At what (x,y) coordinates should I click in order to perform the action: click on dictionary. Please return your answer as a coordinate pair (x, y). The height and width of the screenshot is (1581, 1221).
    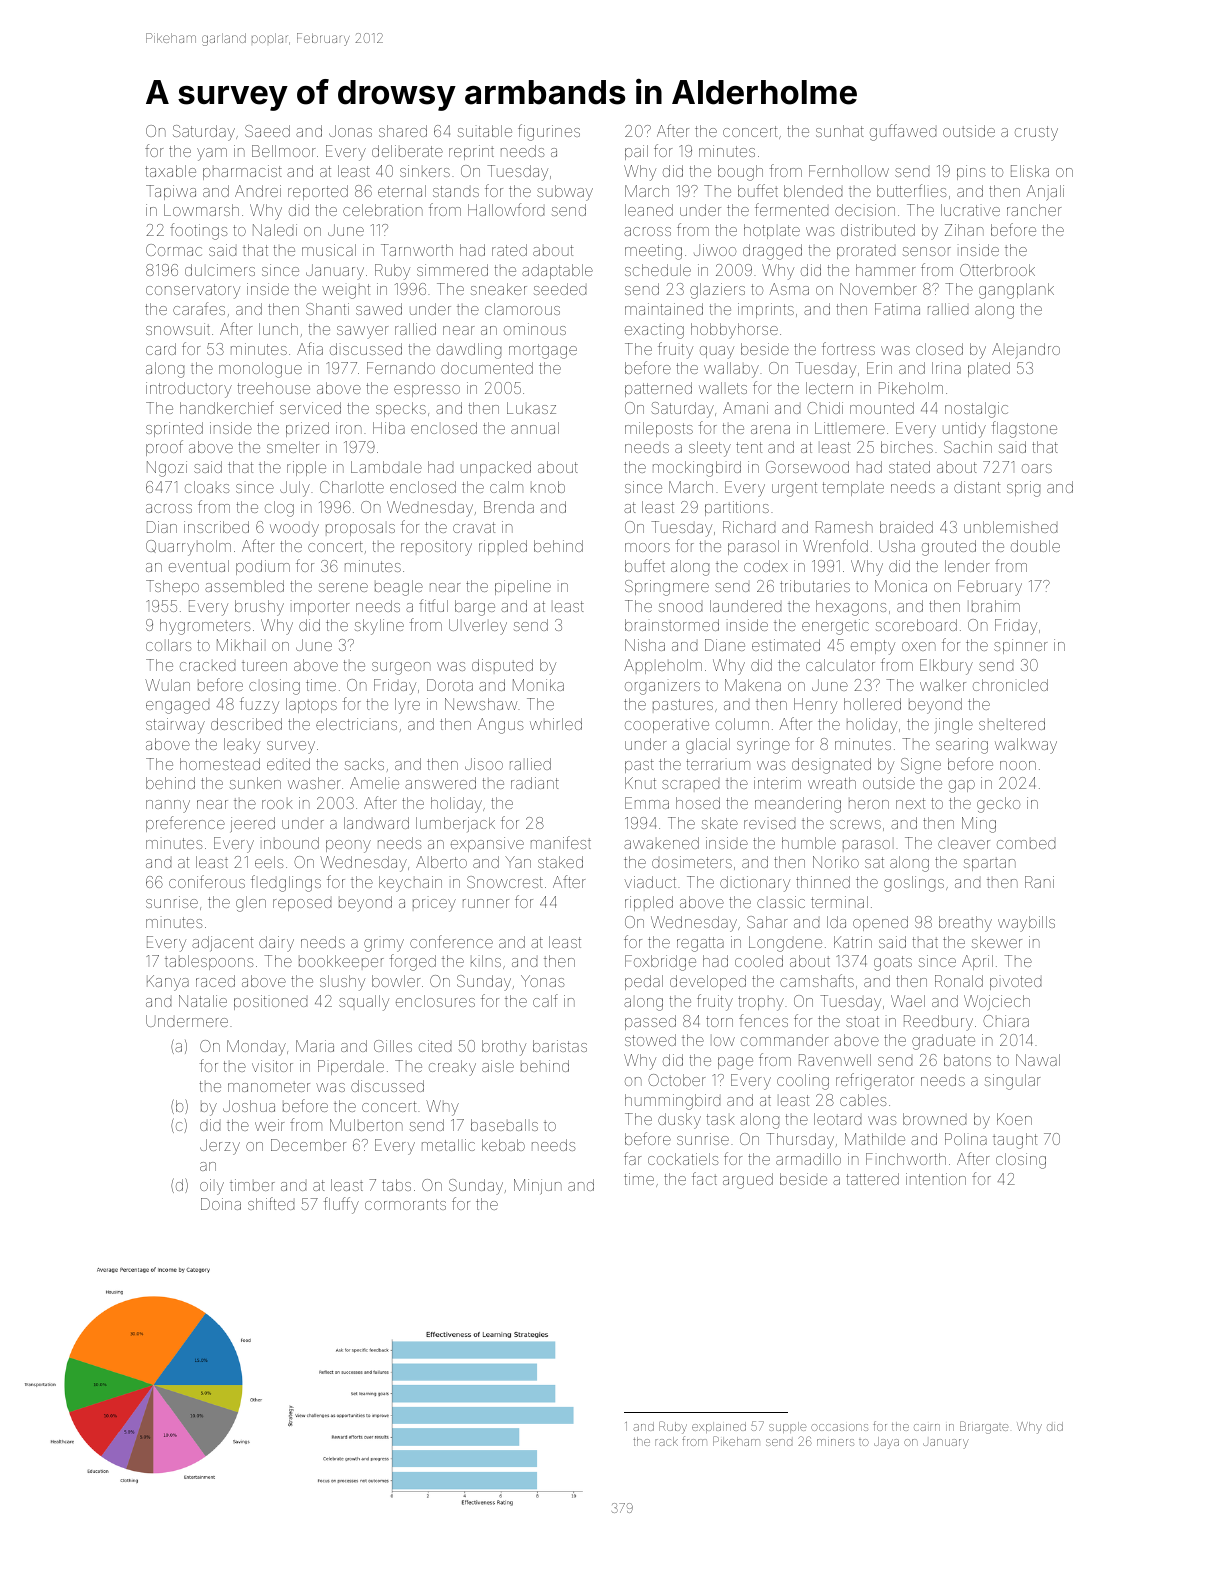
    Looking at the image, I should click on (755, 884).
